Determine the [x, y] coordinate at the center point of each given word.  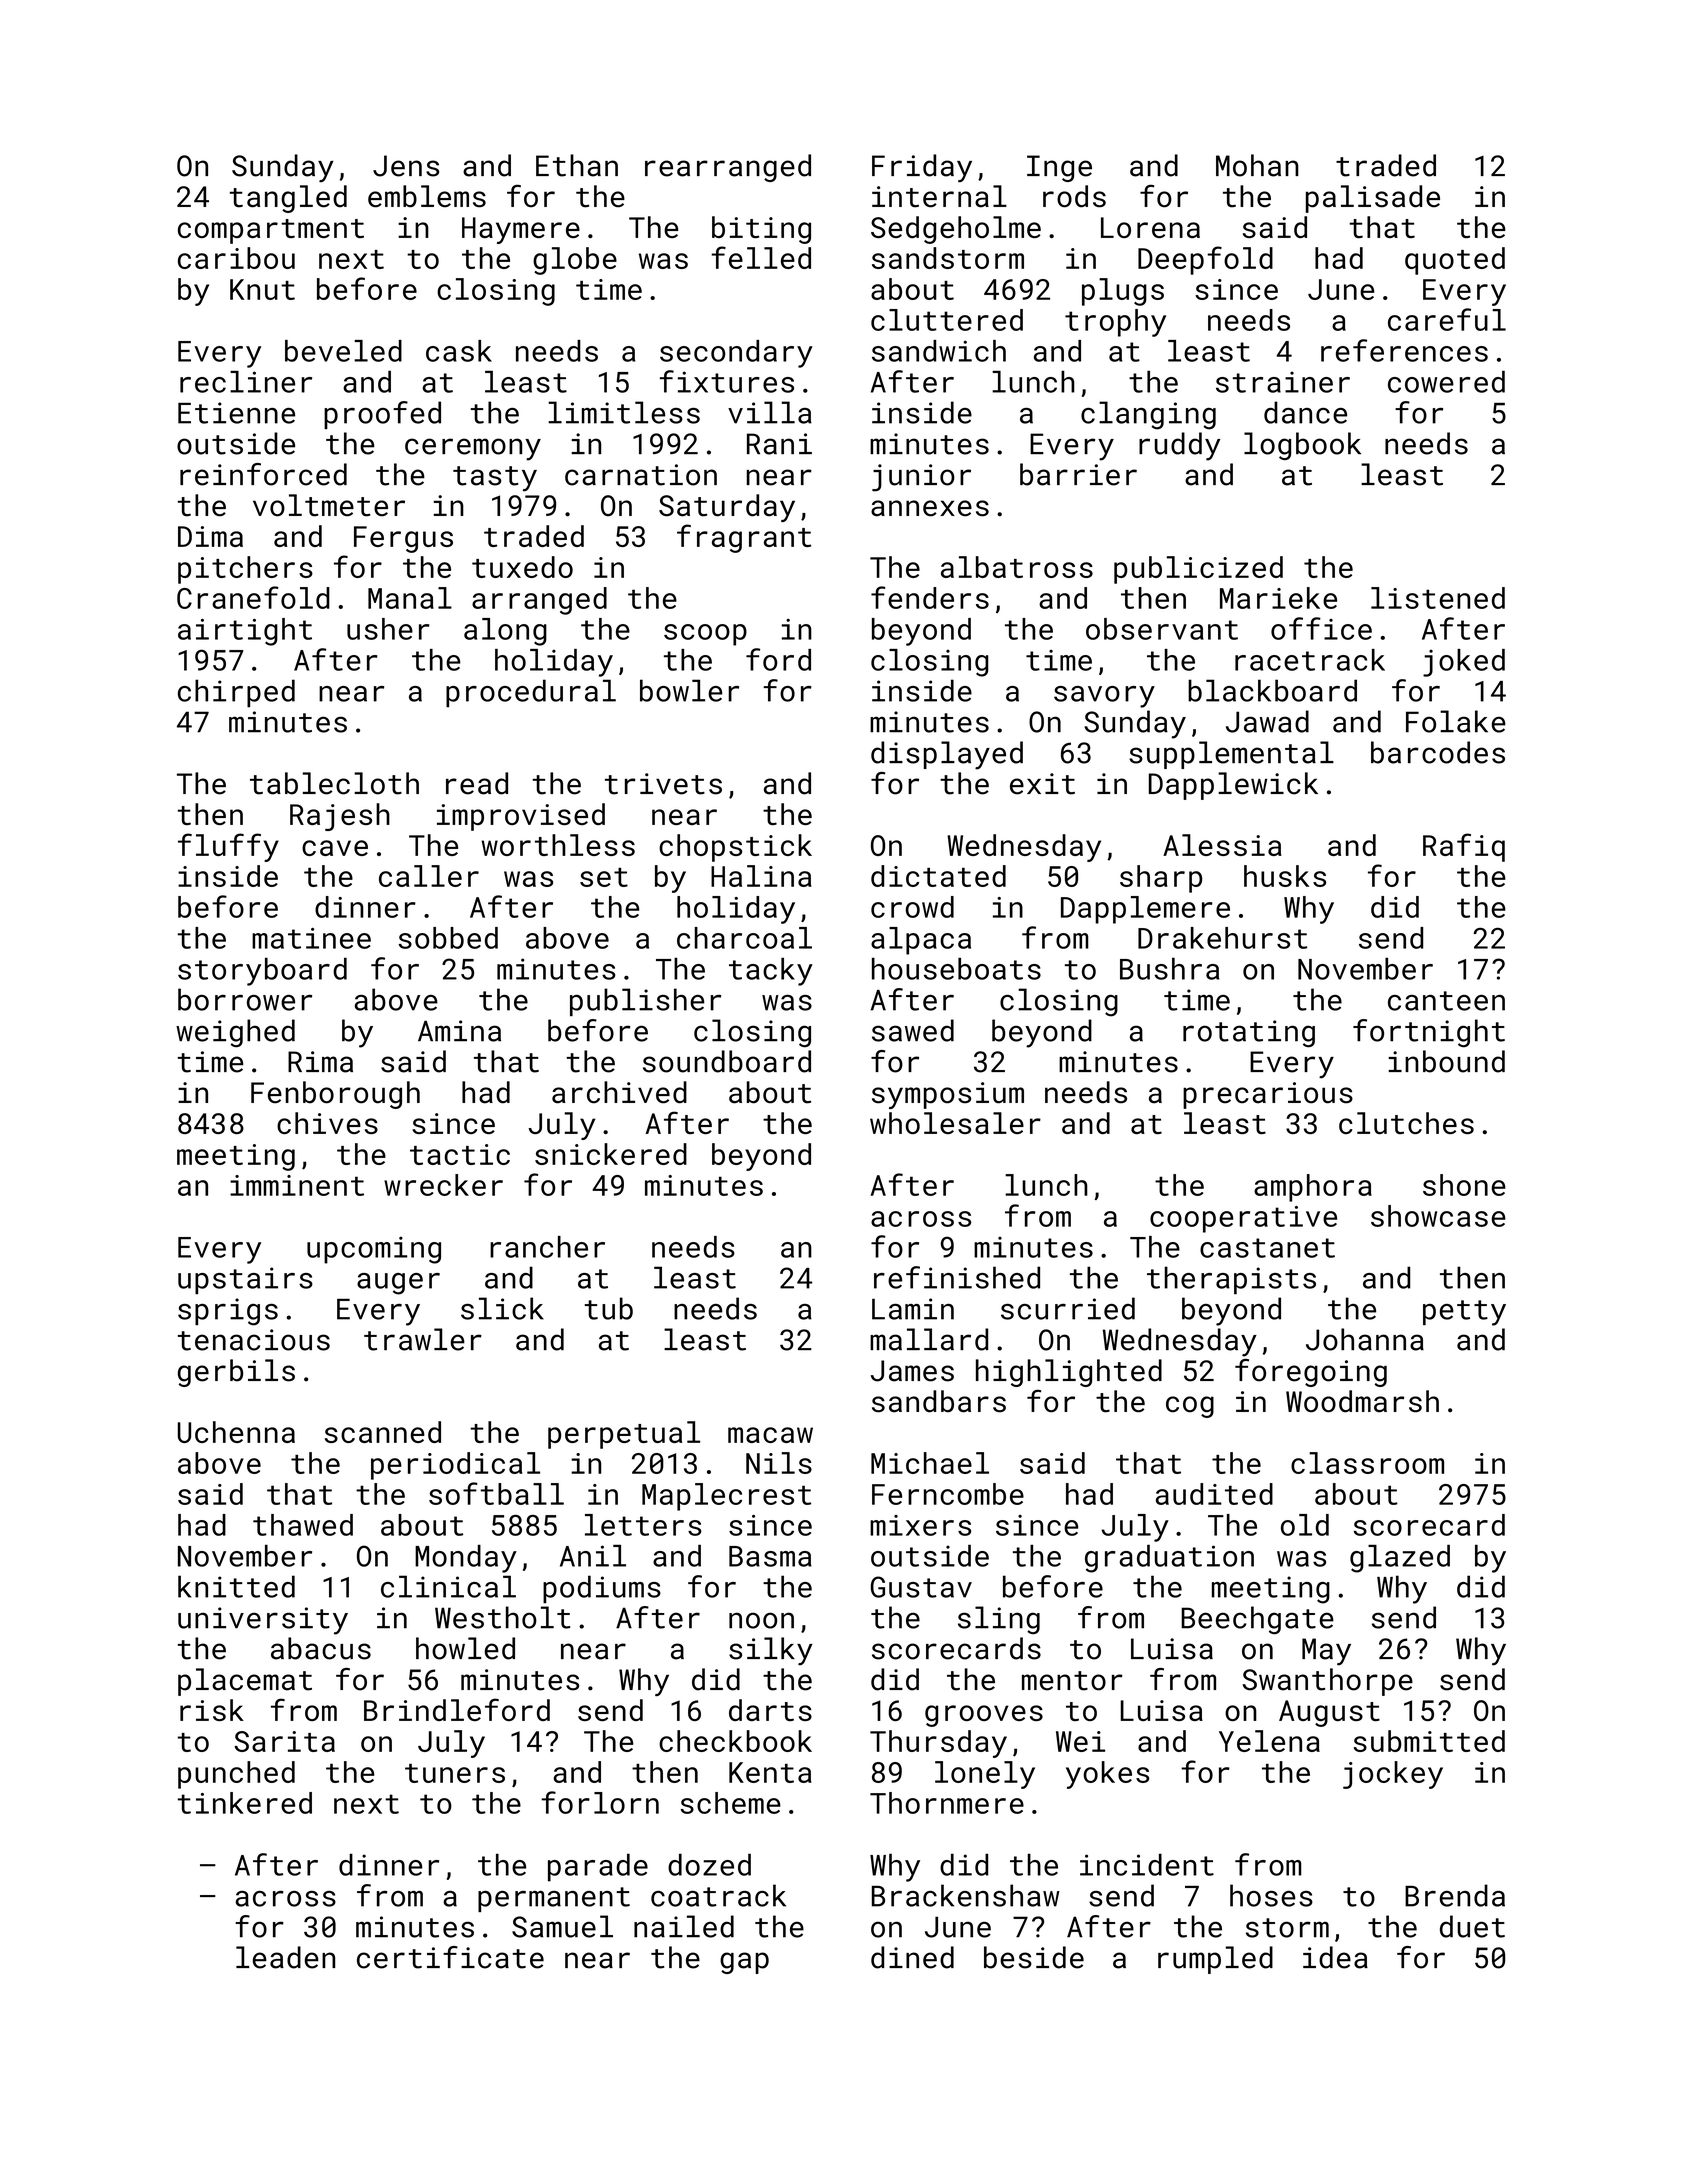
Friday [922, 168]
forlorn [600, 1802]
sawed [913, 1030]
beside [1034, 1957]
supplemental [1231, 755]
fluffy [228, 847]
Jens [406, 166]
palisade [1373, 199]
